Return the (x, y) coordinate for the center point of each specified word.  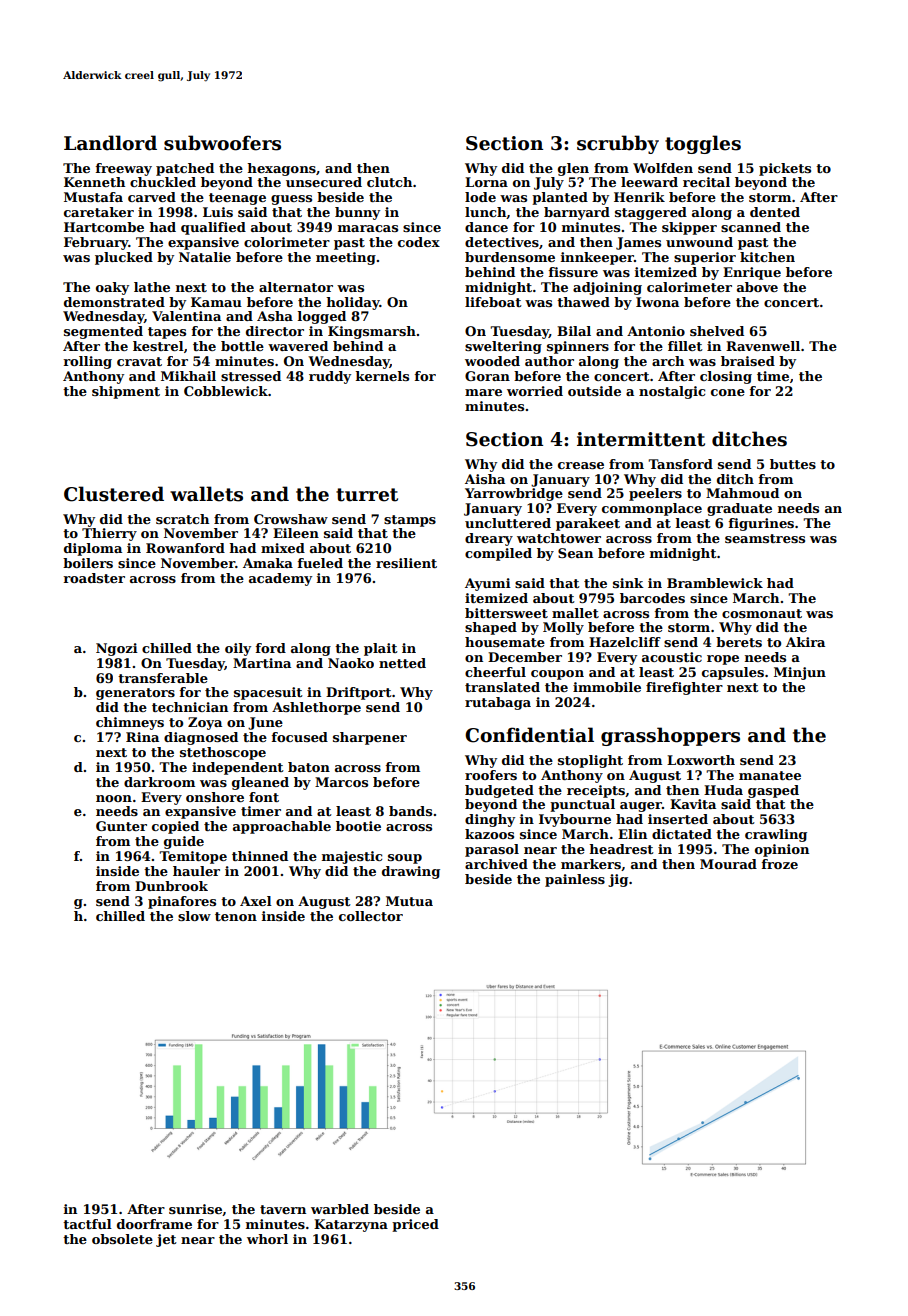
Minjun (800, 673)
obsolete (122, 1239)
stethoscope (223, 753)
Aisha (485, 479)
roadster (94, 578)
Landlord (110, 143)
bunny (357, 213)
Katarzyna (351, 1225)
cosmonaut (762, 613)
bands (410, 811)
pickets (785, 169)
